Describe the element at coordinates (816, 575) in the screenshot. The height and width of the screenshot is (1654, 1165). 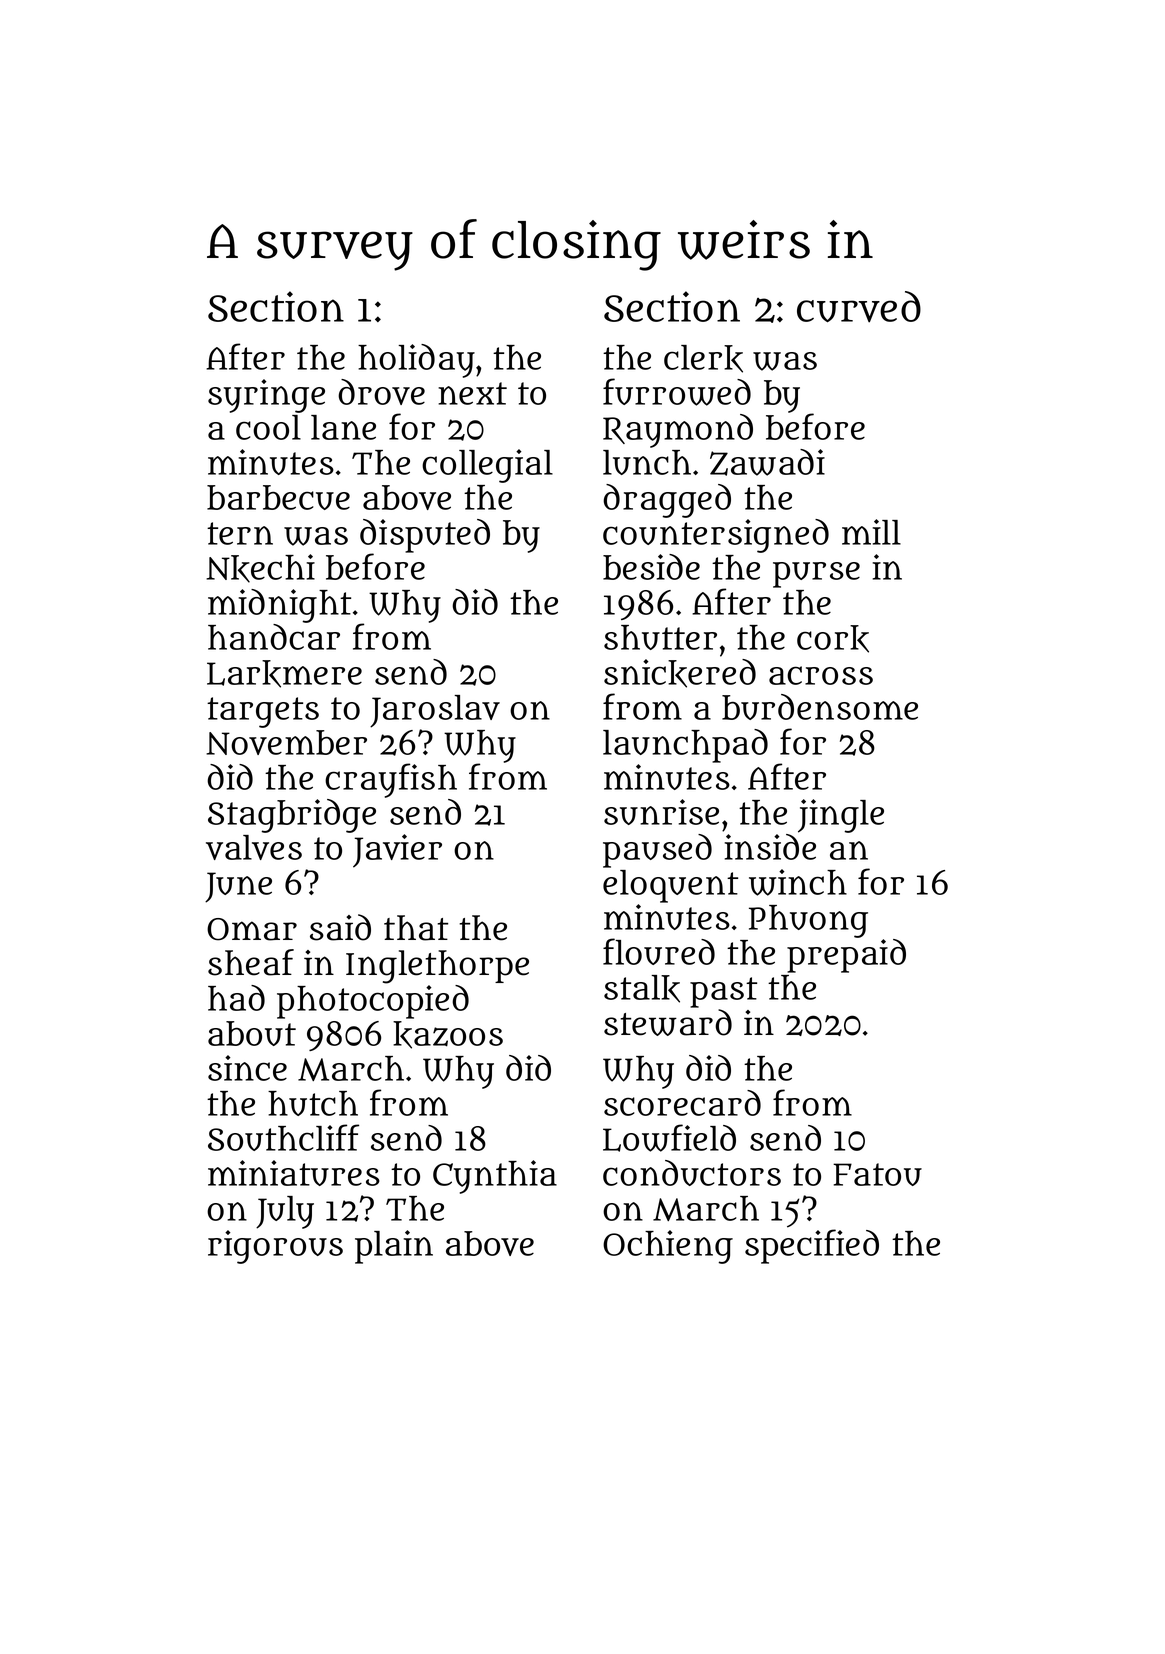
I see `purse` at that location.
